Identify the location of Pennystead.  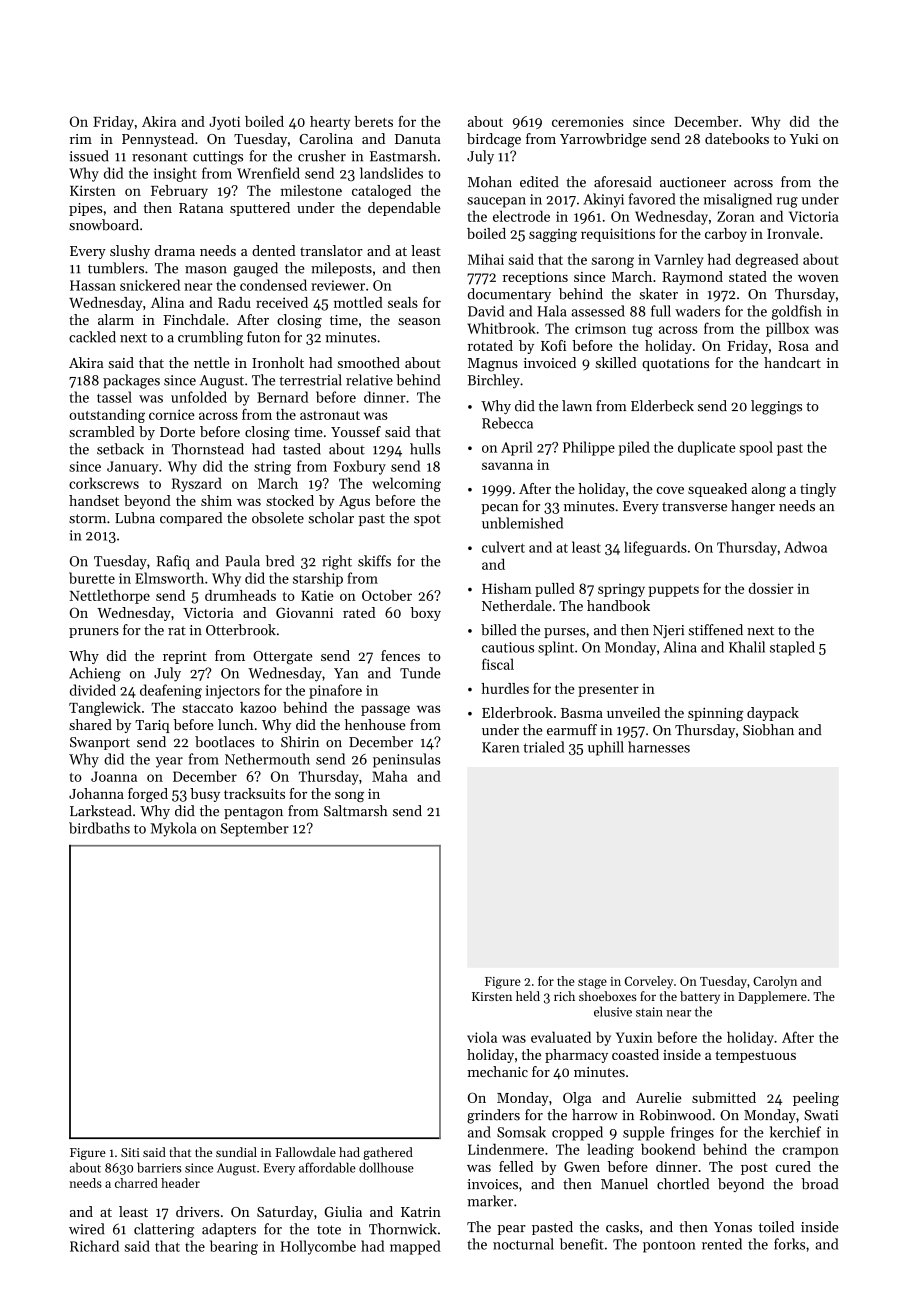
(158, 140).
